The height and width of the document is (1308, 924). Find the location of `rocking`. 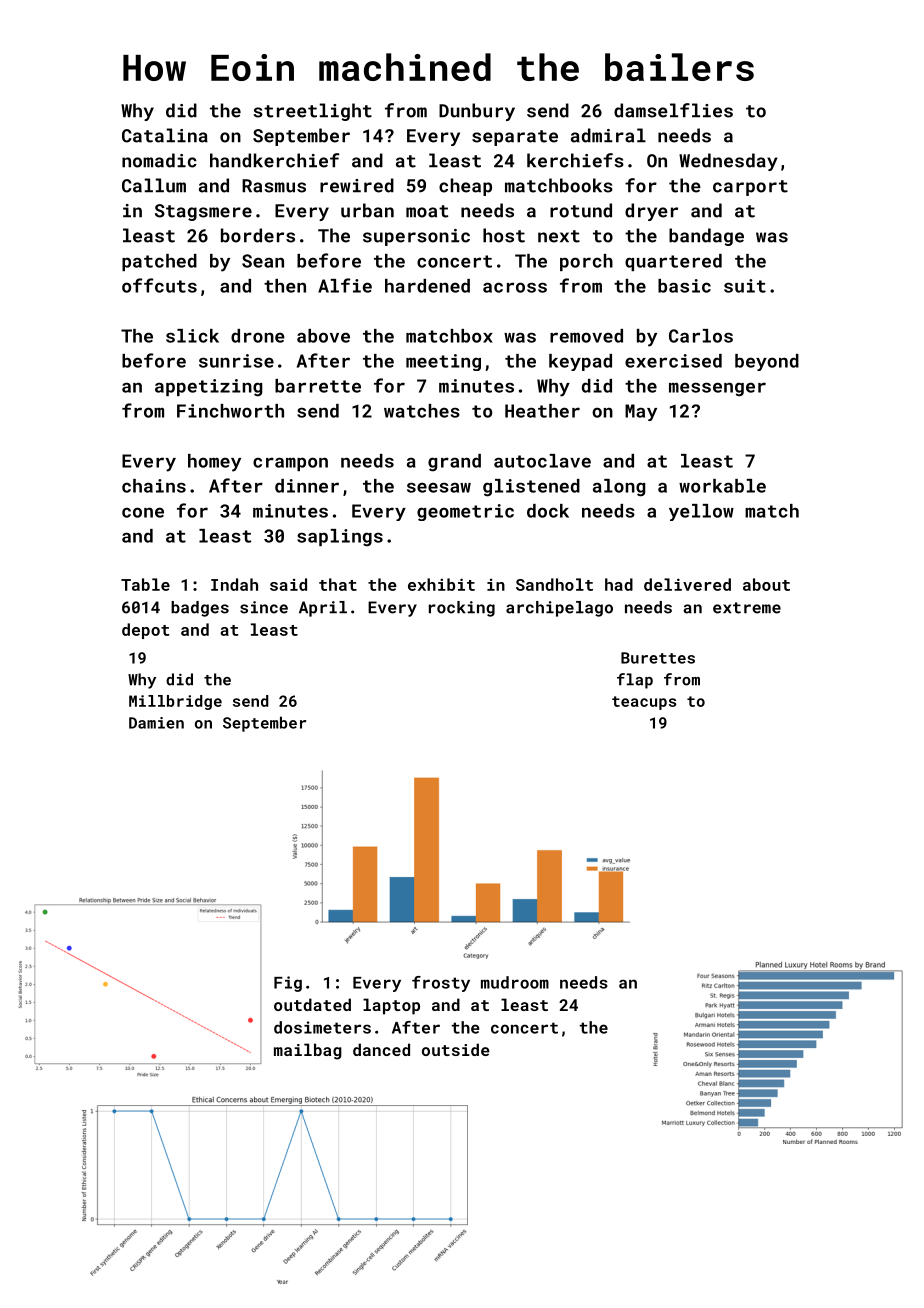

rocking is located at coordinates (462, 609).
